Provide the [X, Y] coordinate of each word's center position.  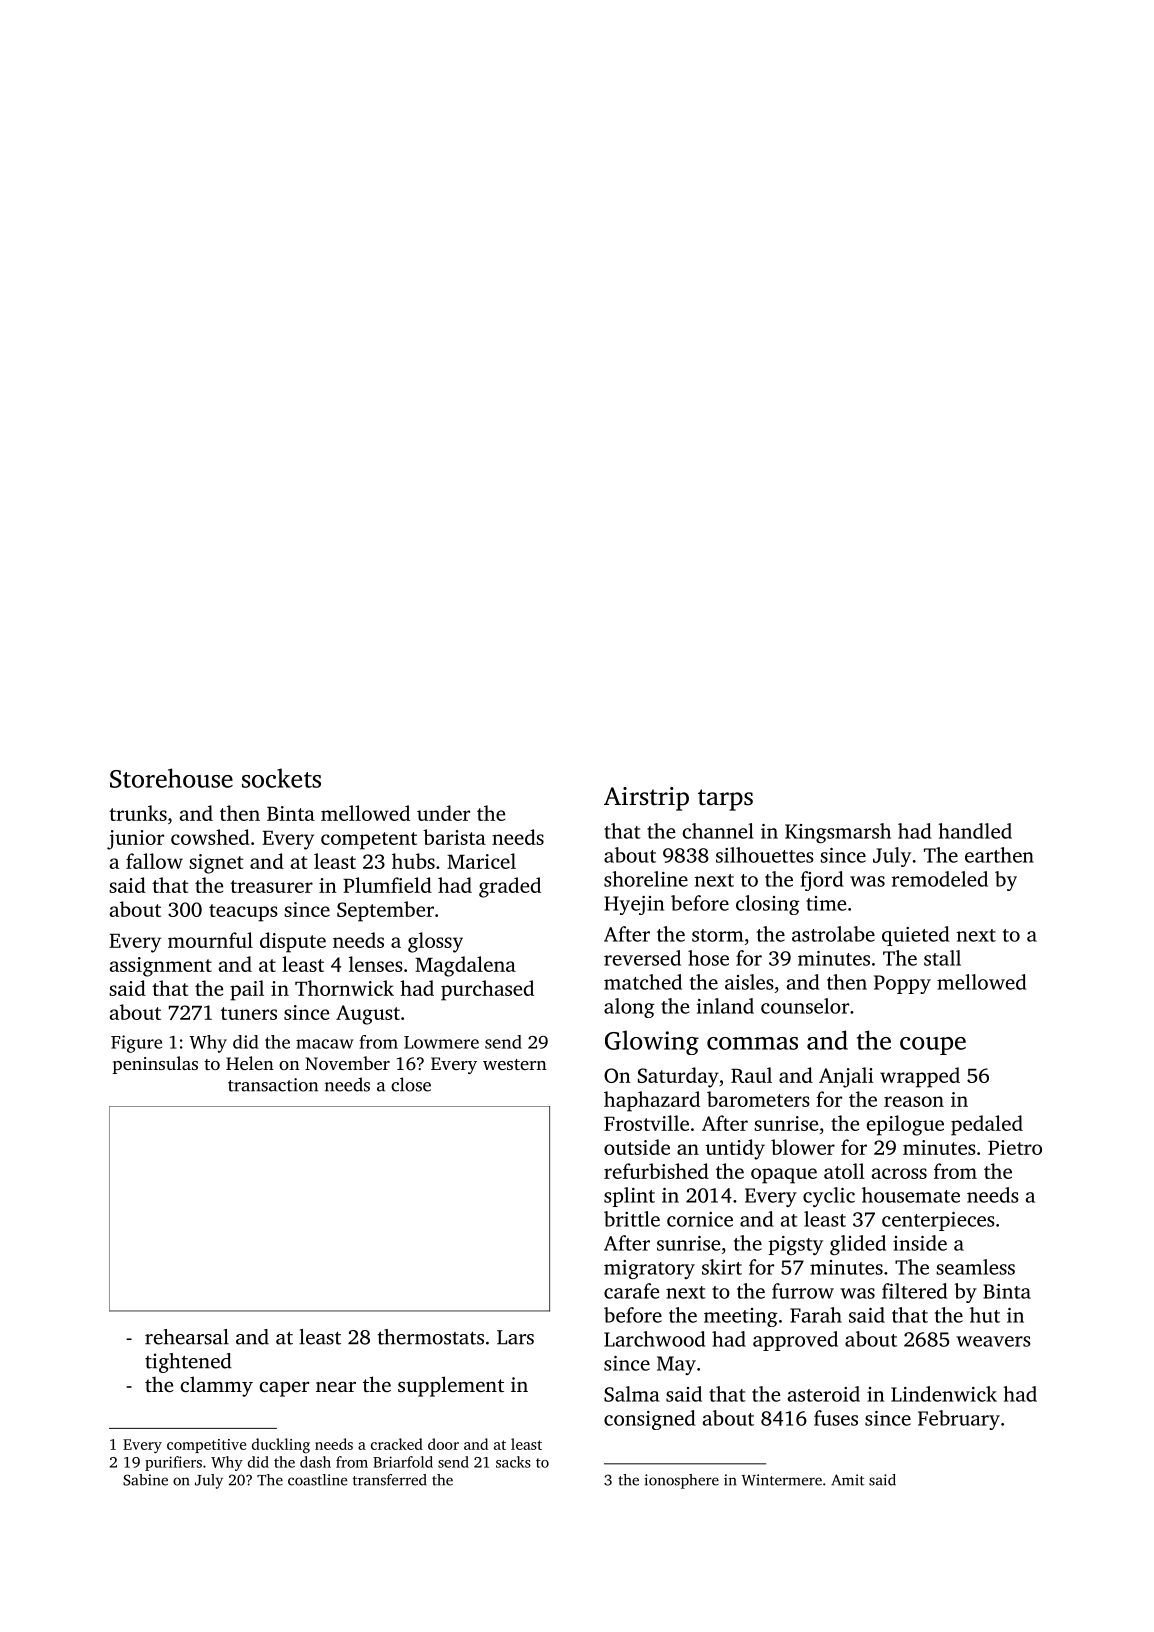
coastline [318, 1480]
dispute [293, 942]
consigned [649, 1420]
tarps [725, 800]
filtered [914, 1291]
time [826, 903]
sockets [281, 778]
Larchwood [654, 1339]
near [336, 1386]
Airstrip [646, 799]
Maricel [481, 861]
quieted [915, 936]
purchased [487, 990]
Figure [136, 1044]
